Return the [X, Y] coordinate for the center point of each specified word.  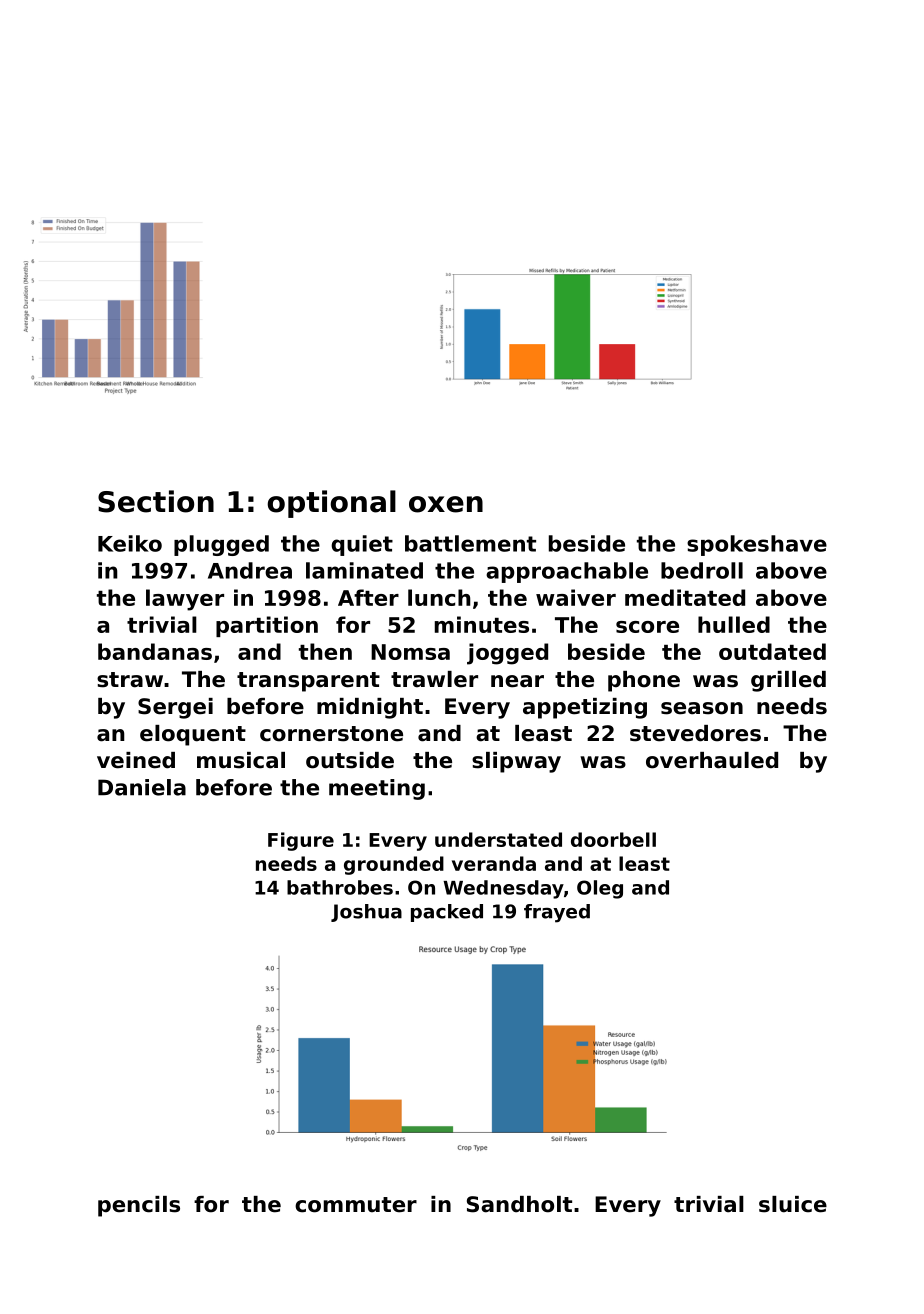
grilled [788, 681]
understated [498, 839]
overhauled [712, 760]
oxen [446, 504]
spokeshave [757, 545]
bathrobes [340, 887]
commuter [356, 1205]
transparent [308, 682]
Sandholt [519, 1204]
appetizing [585, 708]
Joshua [366, 913]
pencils [139, 1206]
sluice [793, 1204]
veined [136, 760]
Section [156, 501]
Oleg [600, 889]
